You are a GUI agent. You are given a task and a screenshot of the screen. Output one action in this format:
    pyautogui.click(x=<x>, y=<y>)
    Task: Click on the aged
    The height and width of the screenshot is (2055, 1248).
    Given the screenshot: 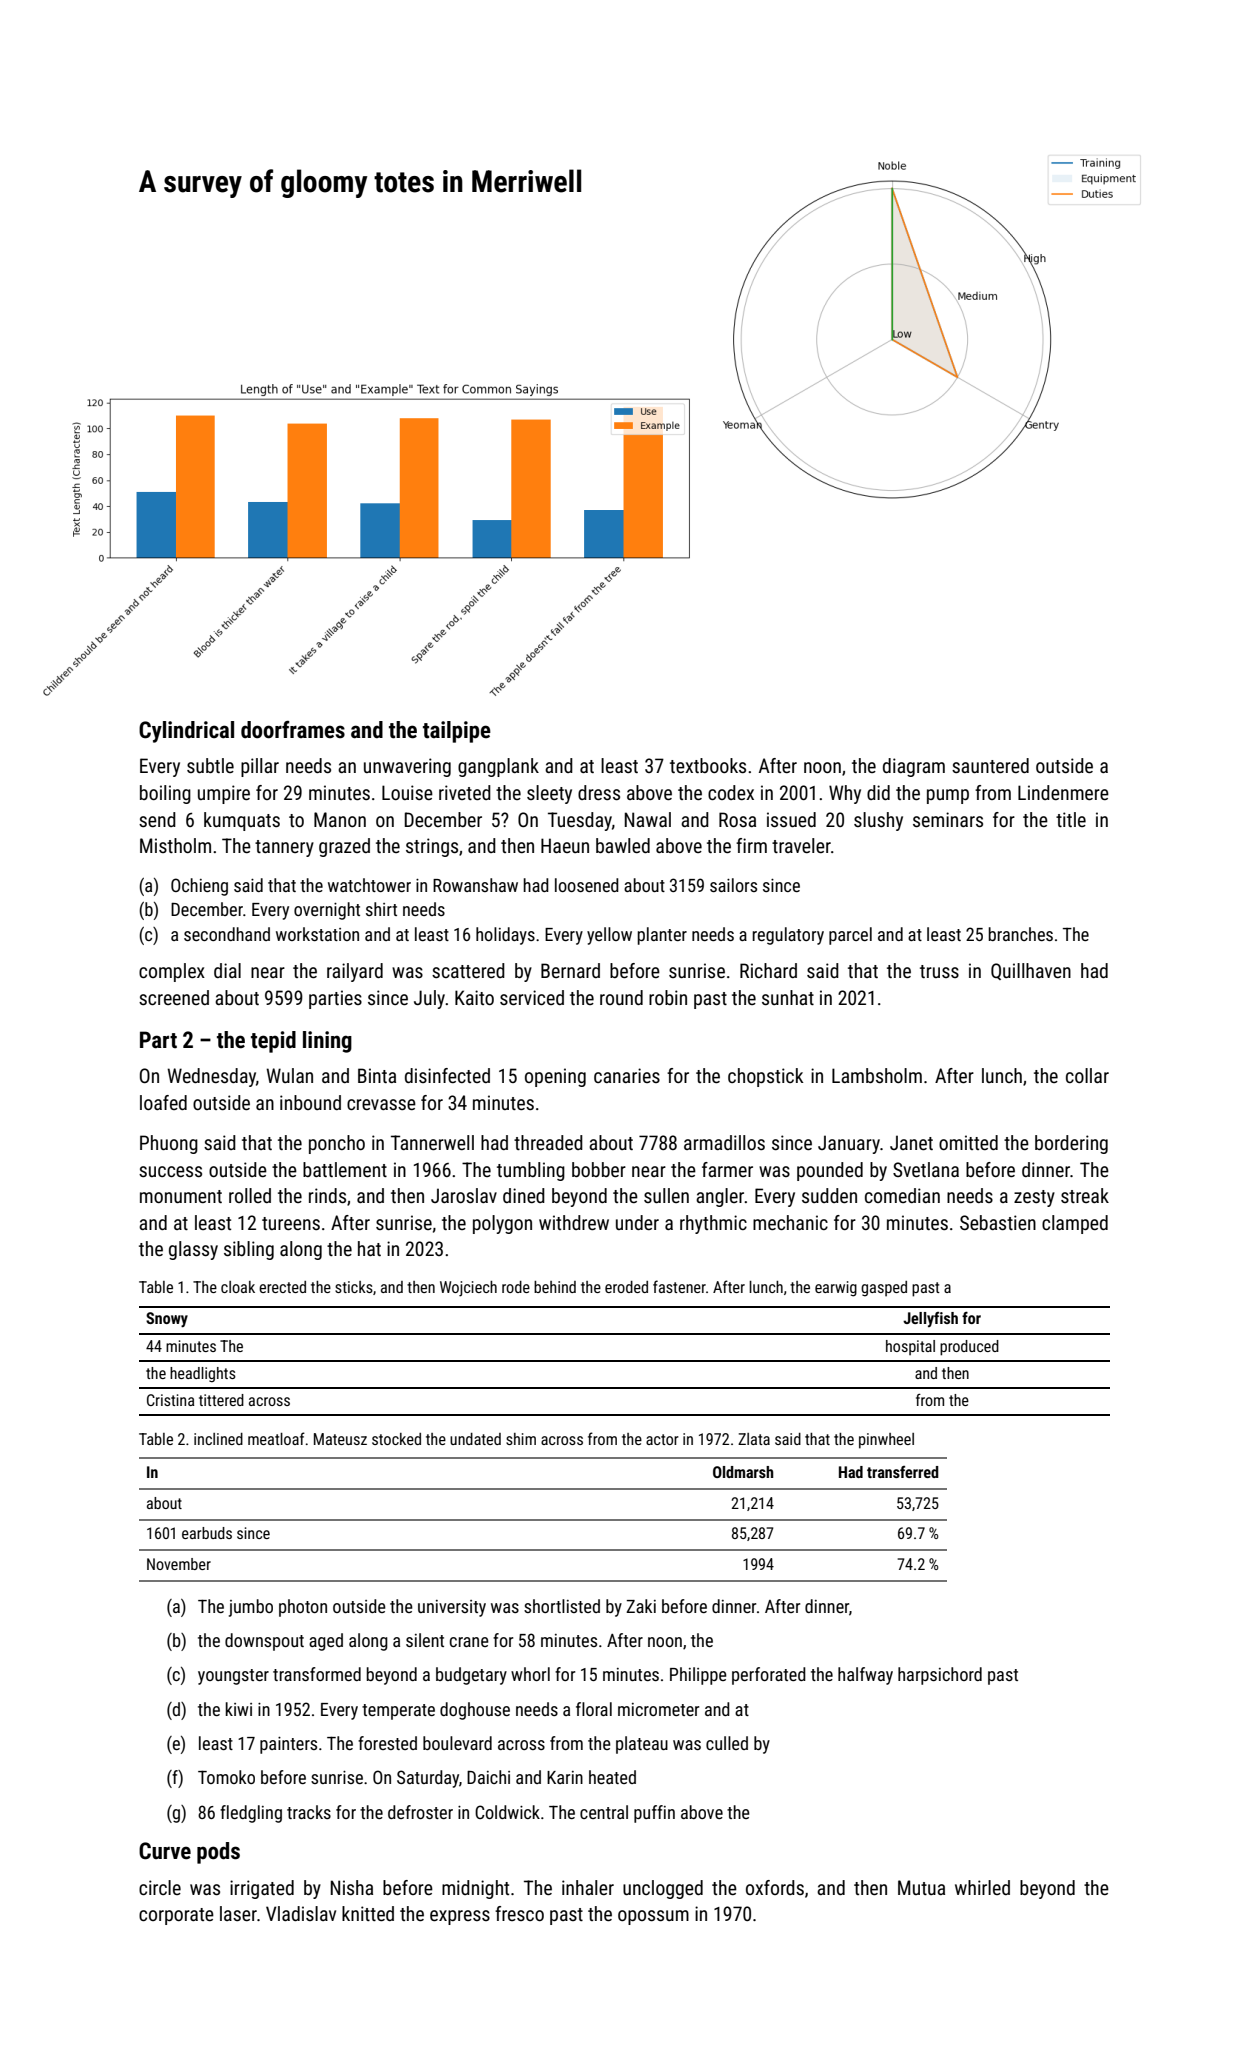 What is the action you would take?
    pyautogui.click(x=326, y=1642)
